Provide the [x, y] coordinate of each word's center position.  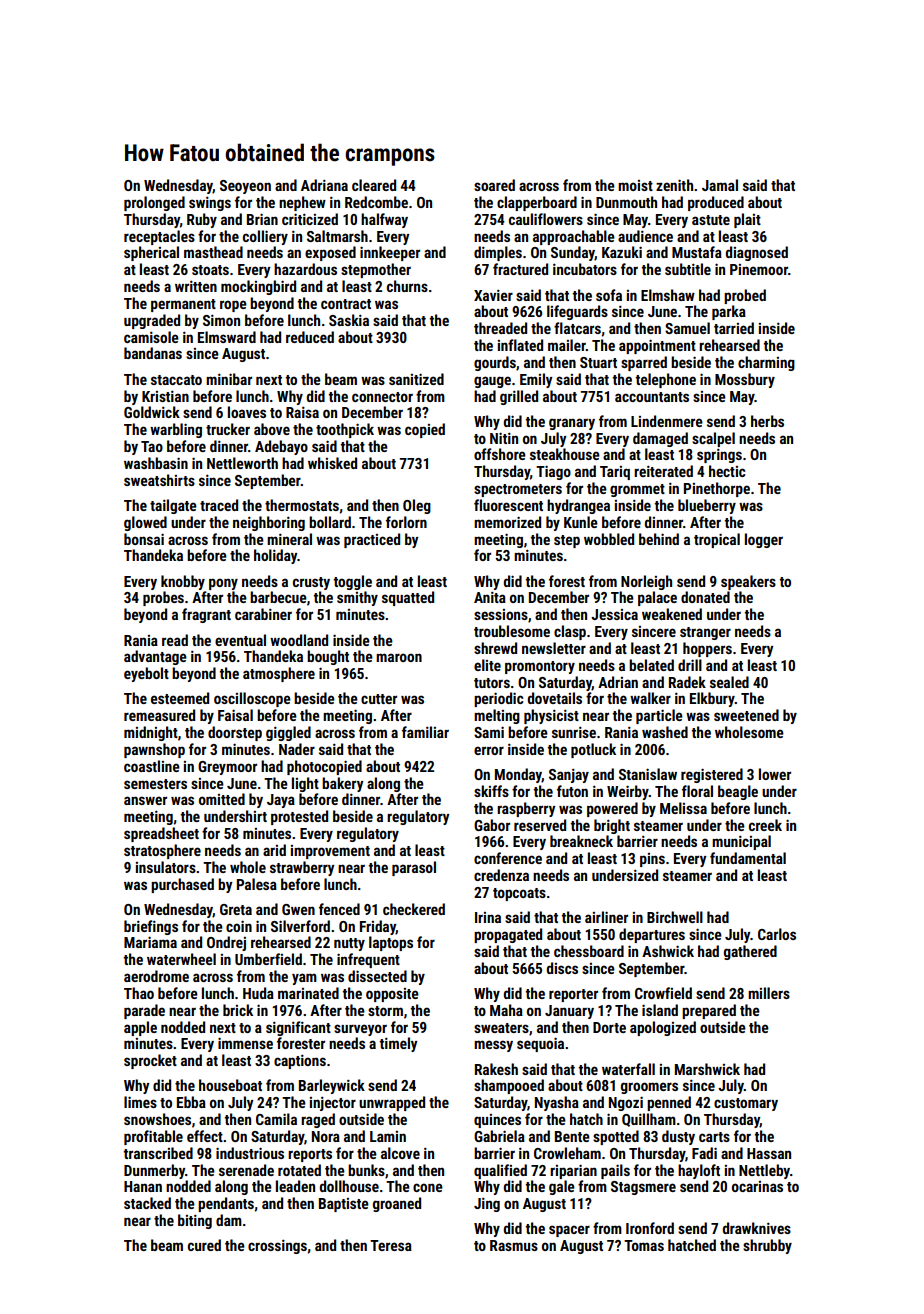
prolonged [154, 203]
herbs [767, 421]
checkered [414, 909]
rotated [299, 1170]
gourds [495, 363]
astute [711, 220]
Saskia [349, 320]
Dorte [609, 1027]
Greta [236, 909]
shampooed [509, 1086]
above [272, 429]
